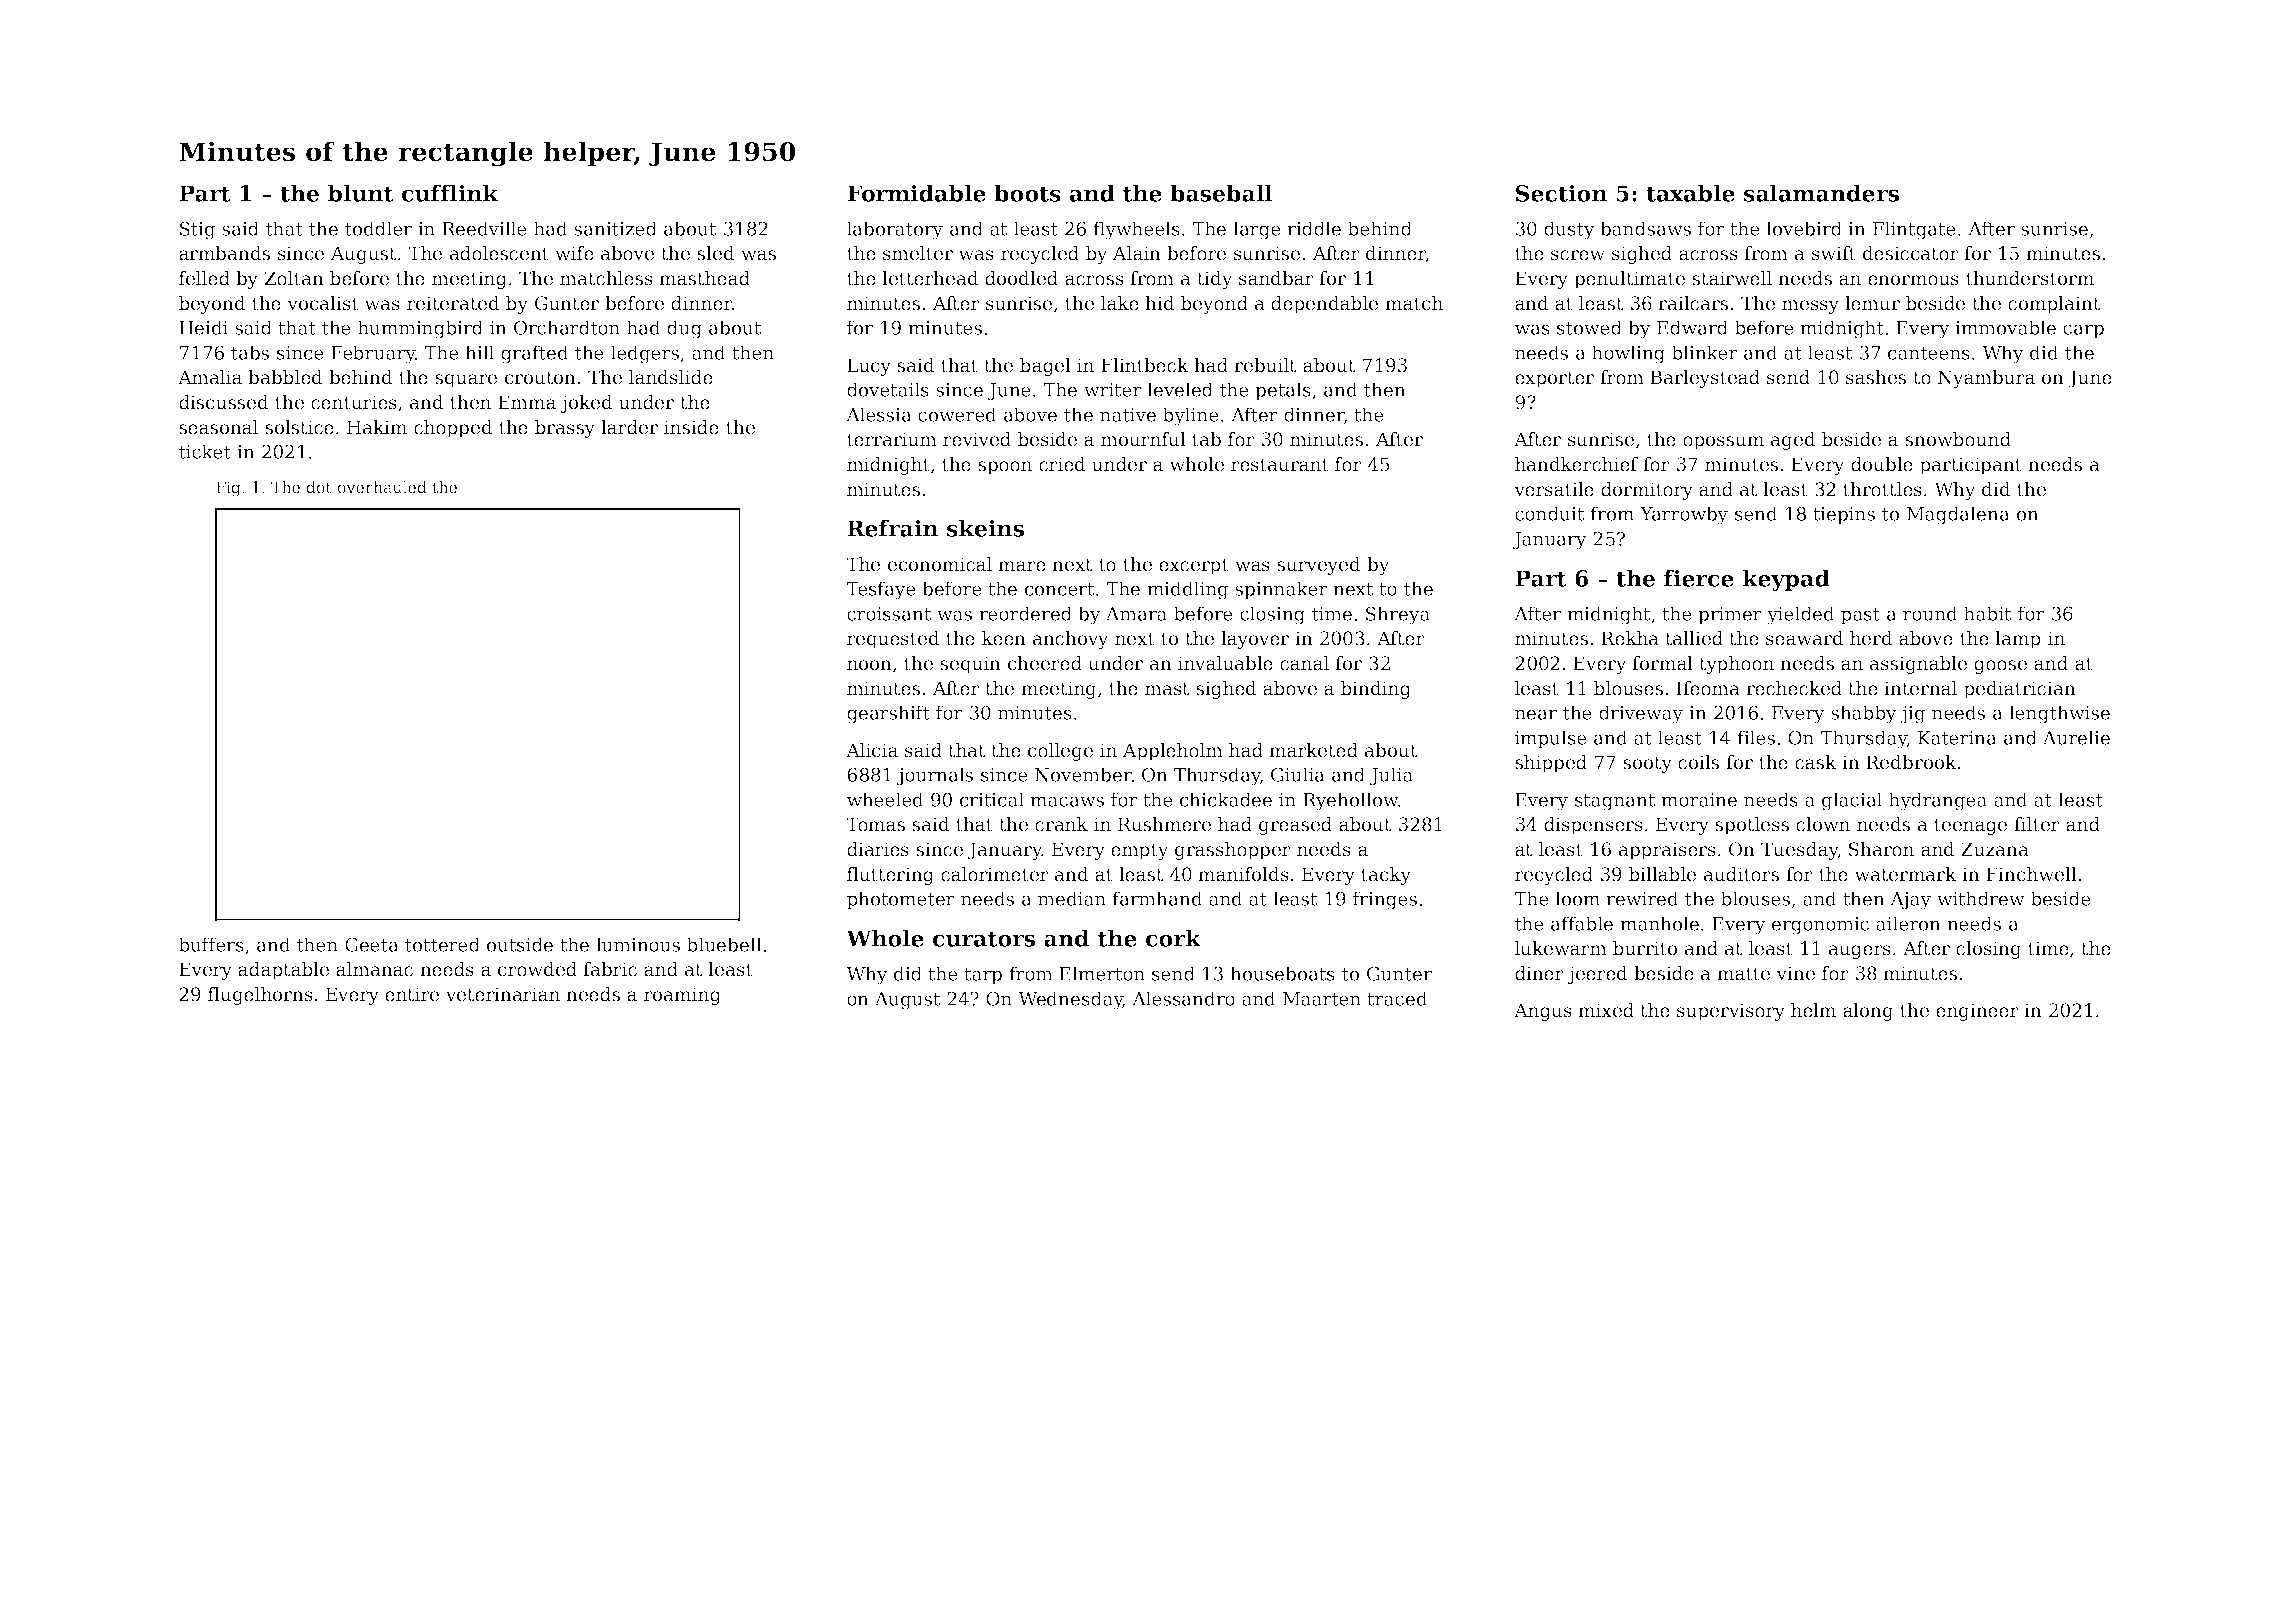 The width and height of the screenshot is (2292, 1620). What do you see at coordinates (1539, 973) in the screenshot?
I see `diner` at bounding box center [1539, 973].
